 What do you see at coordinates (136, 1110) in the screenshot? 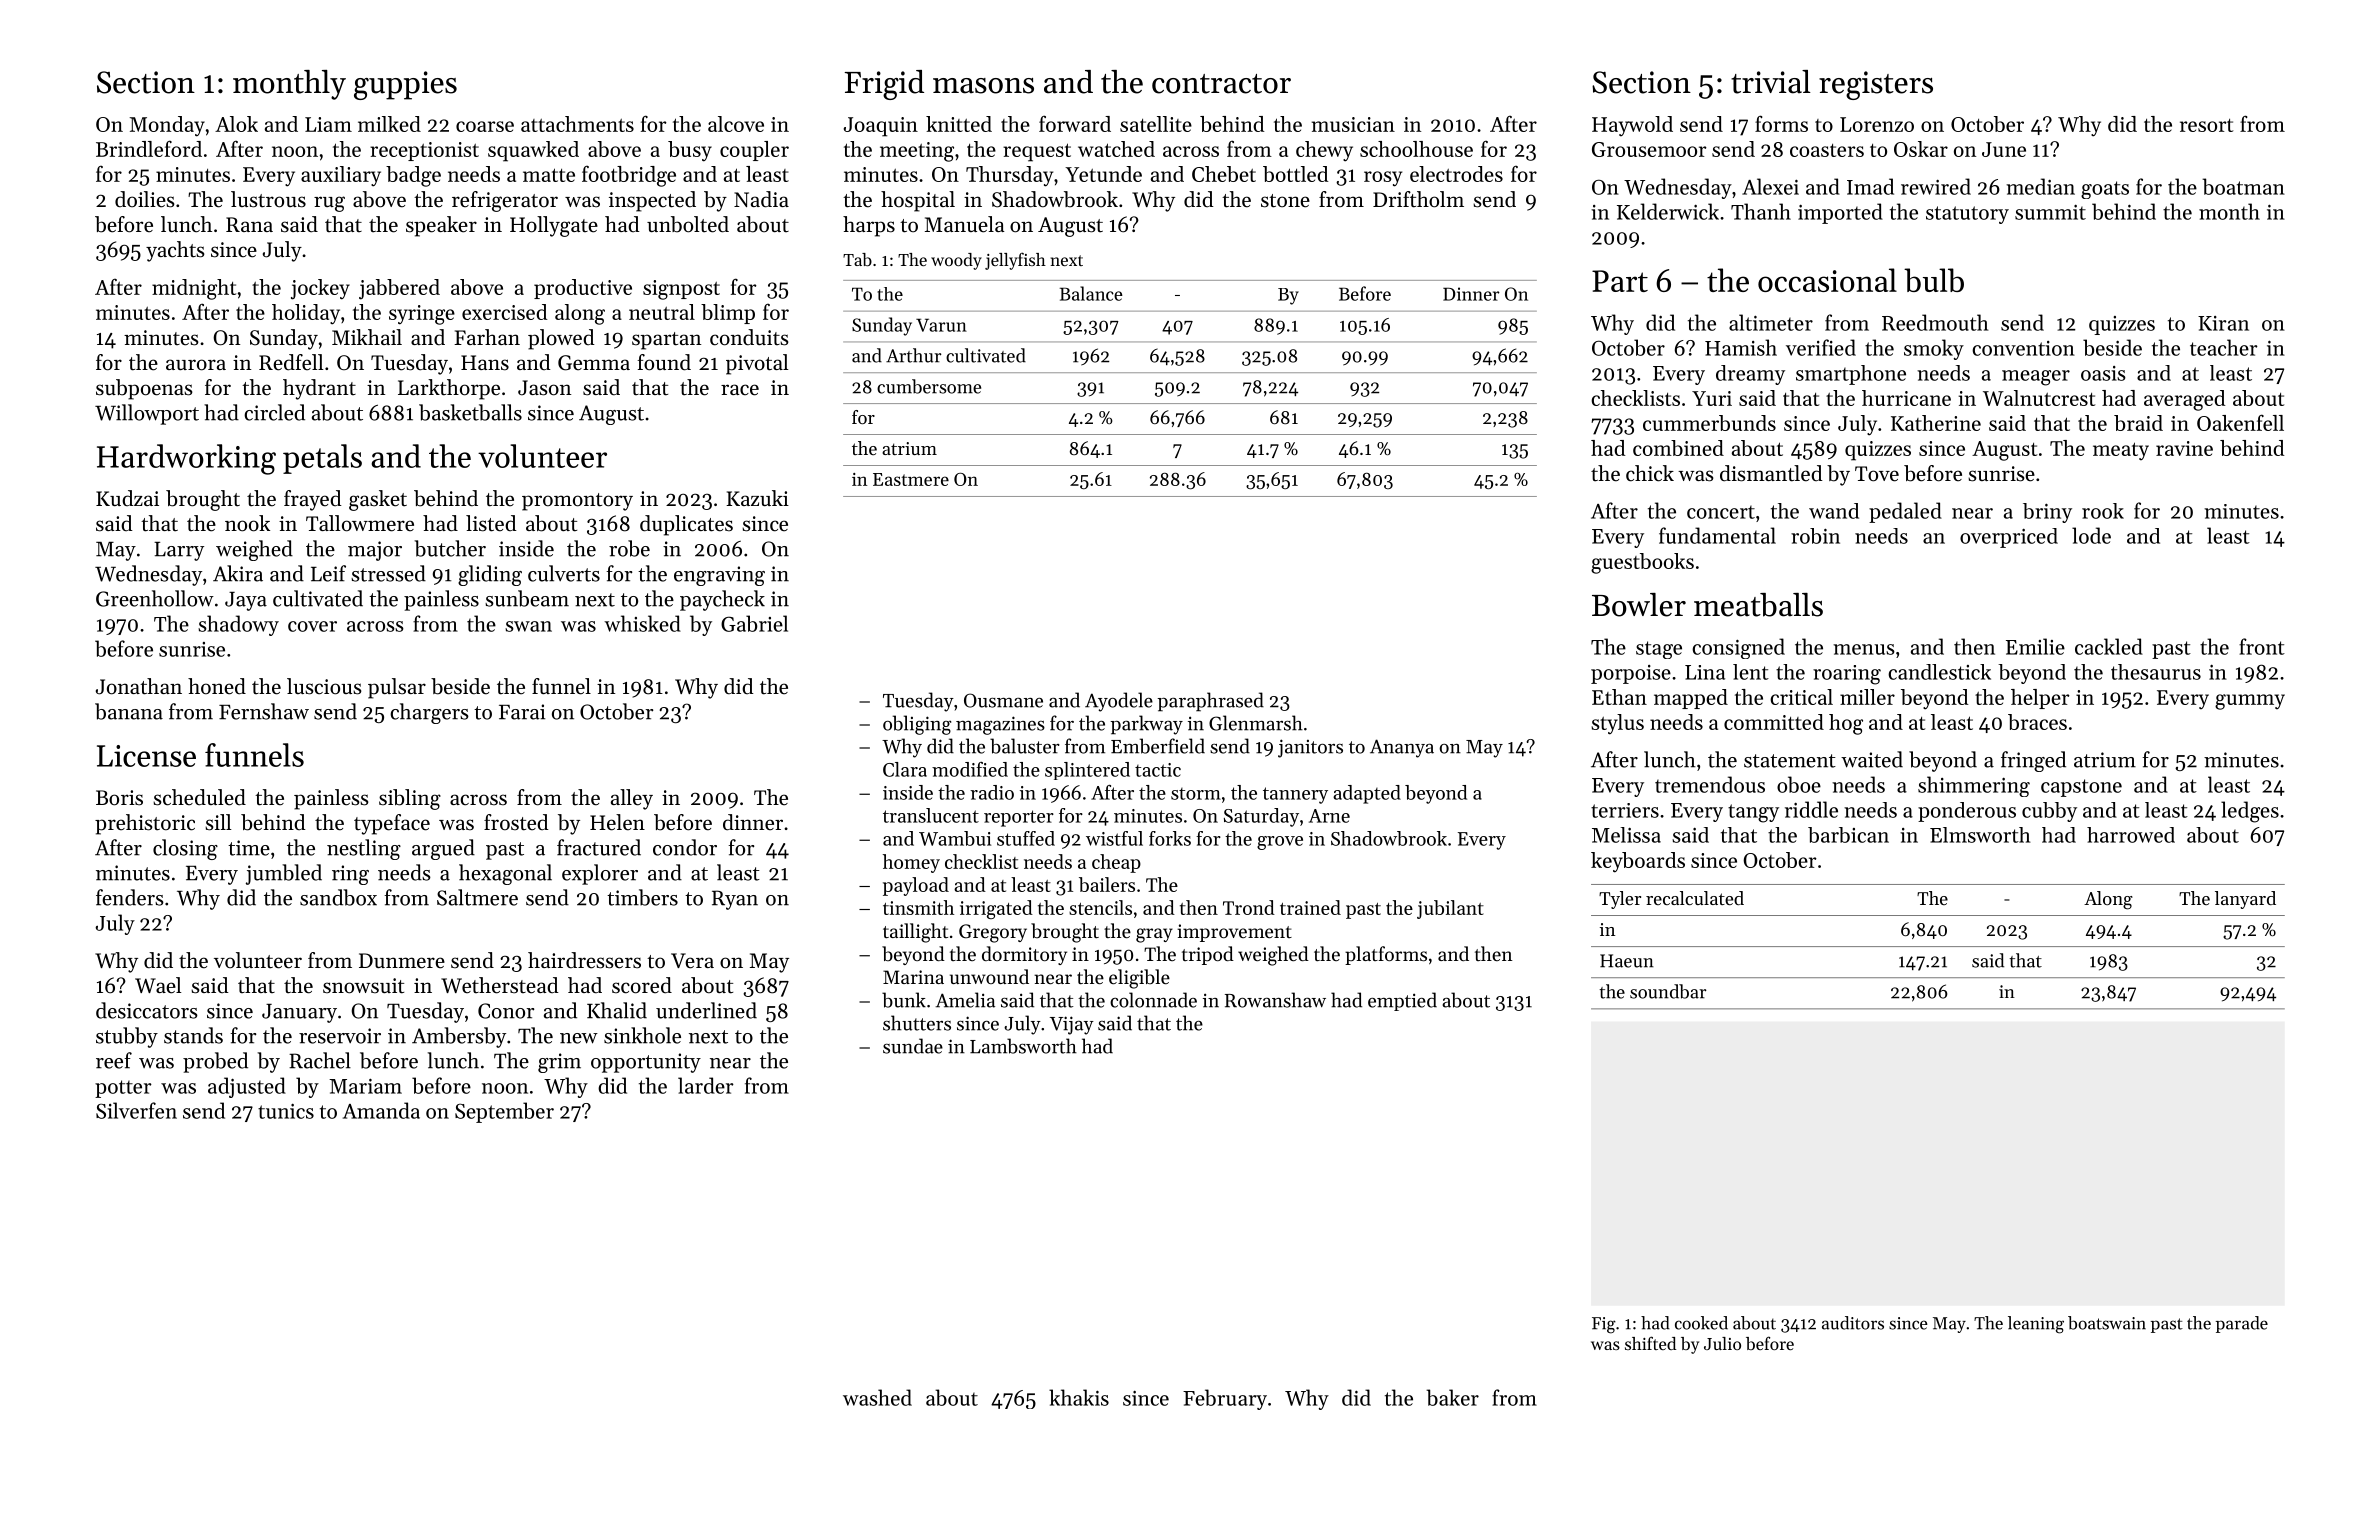
I see `Silverfen` at bounding box center [136, 1110].
